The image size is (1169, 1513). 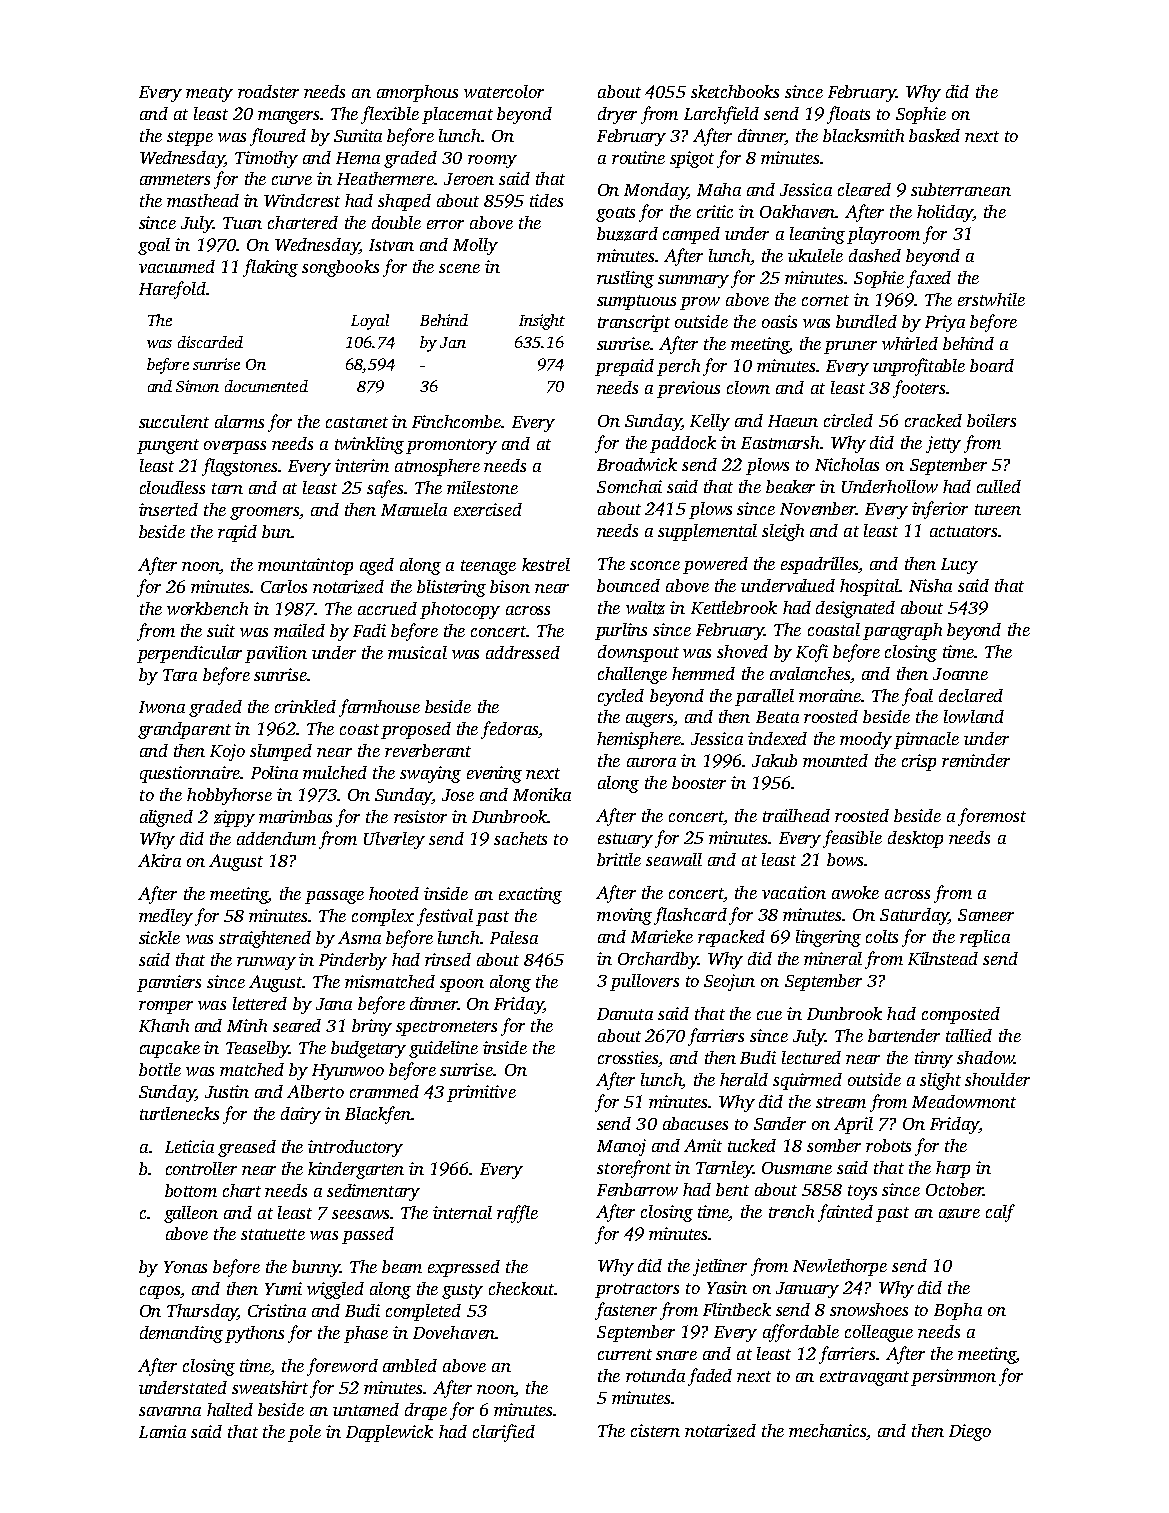 What do you see at coordinates (234, 818) in the image?
I see `zippy` at bounding box center [234, 818].
